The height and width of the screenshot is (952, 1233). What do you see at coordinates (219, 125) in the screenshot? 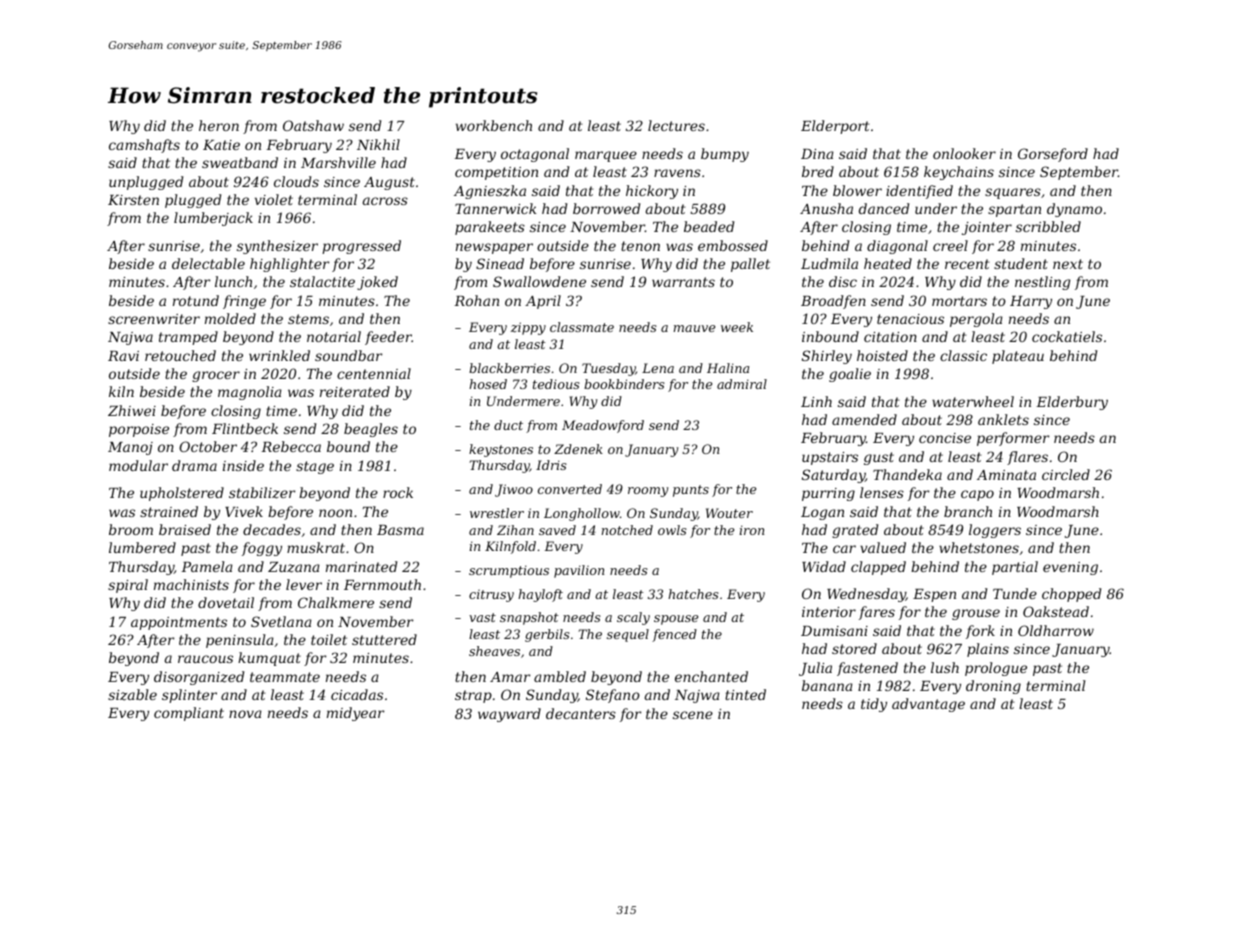
I see `heron` at bounding box center [219, 125].
